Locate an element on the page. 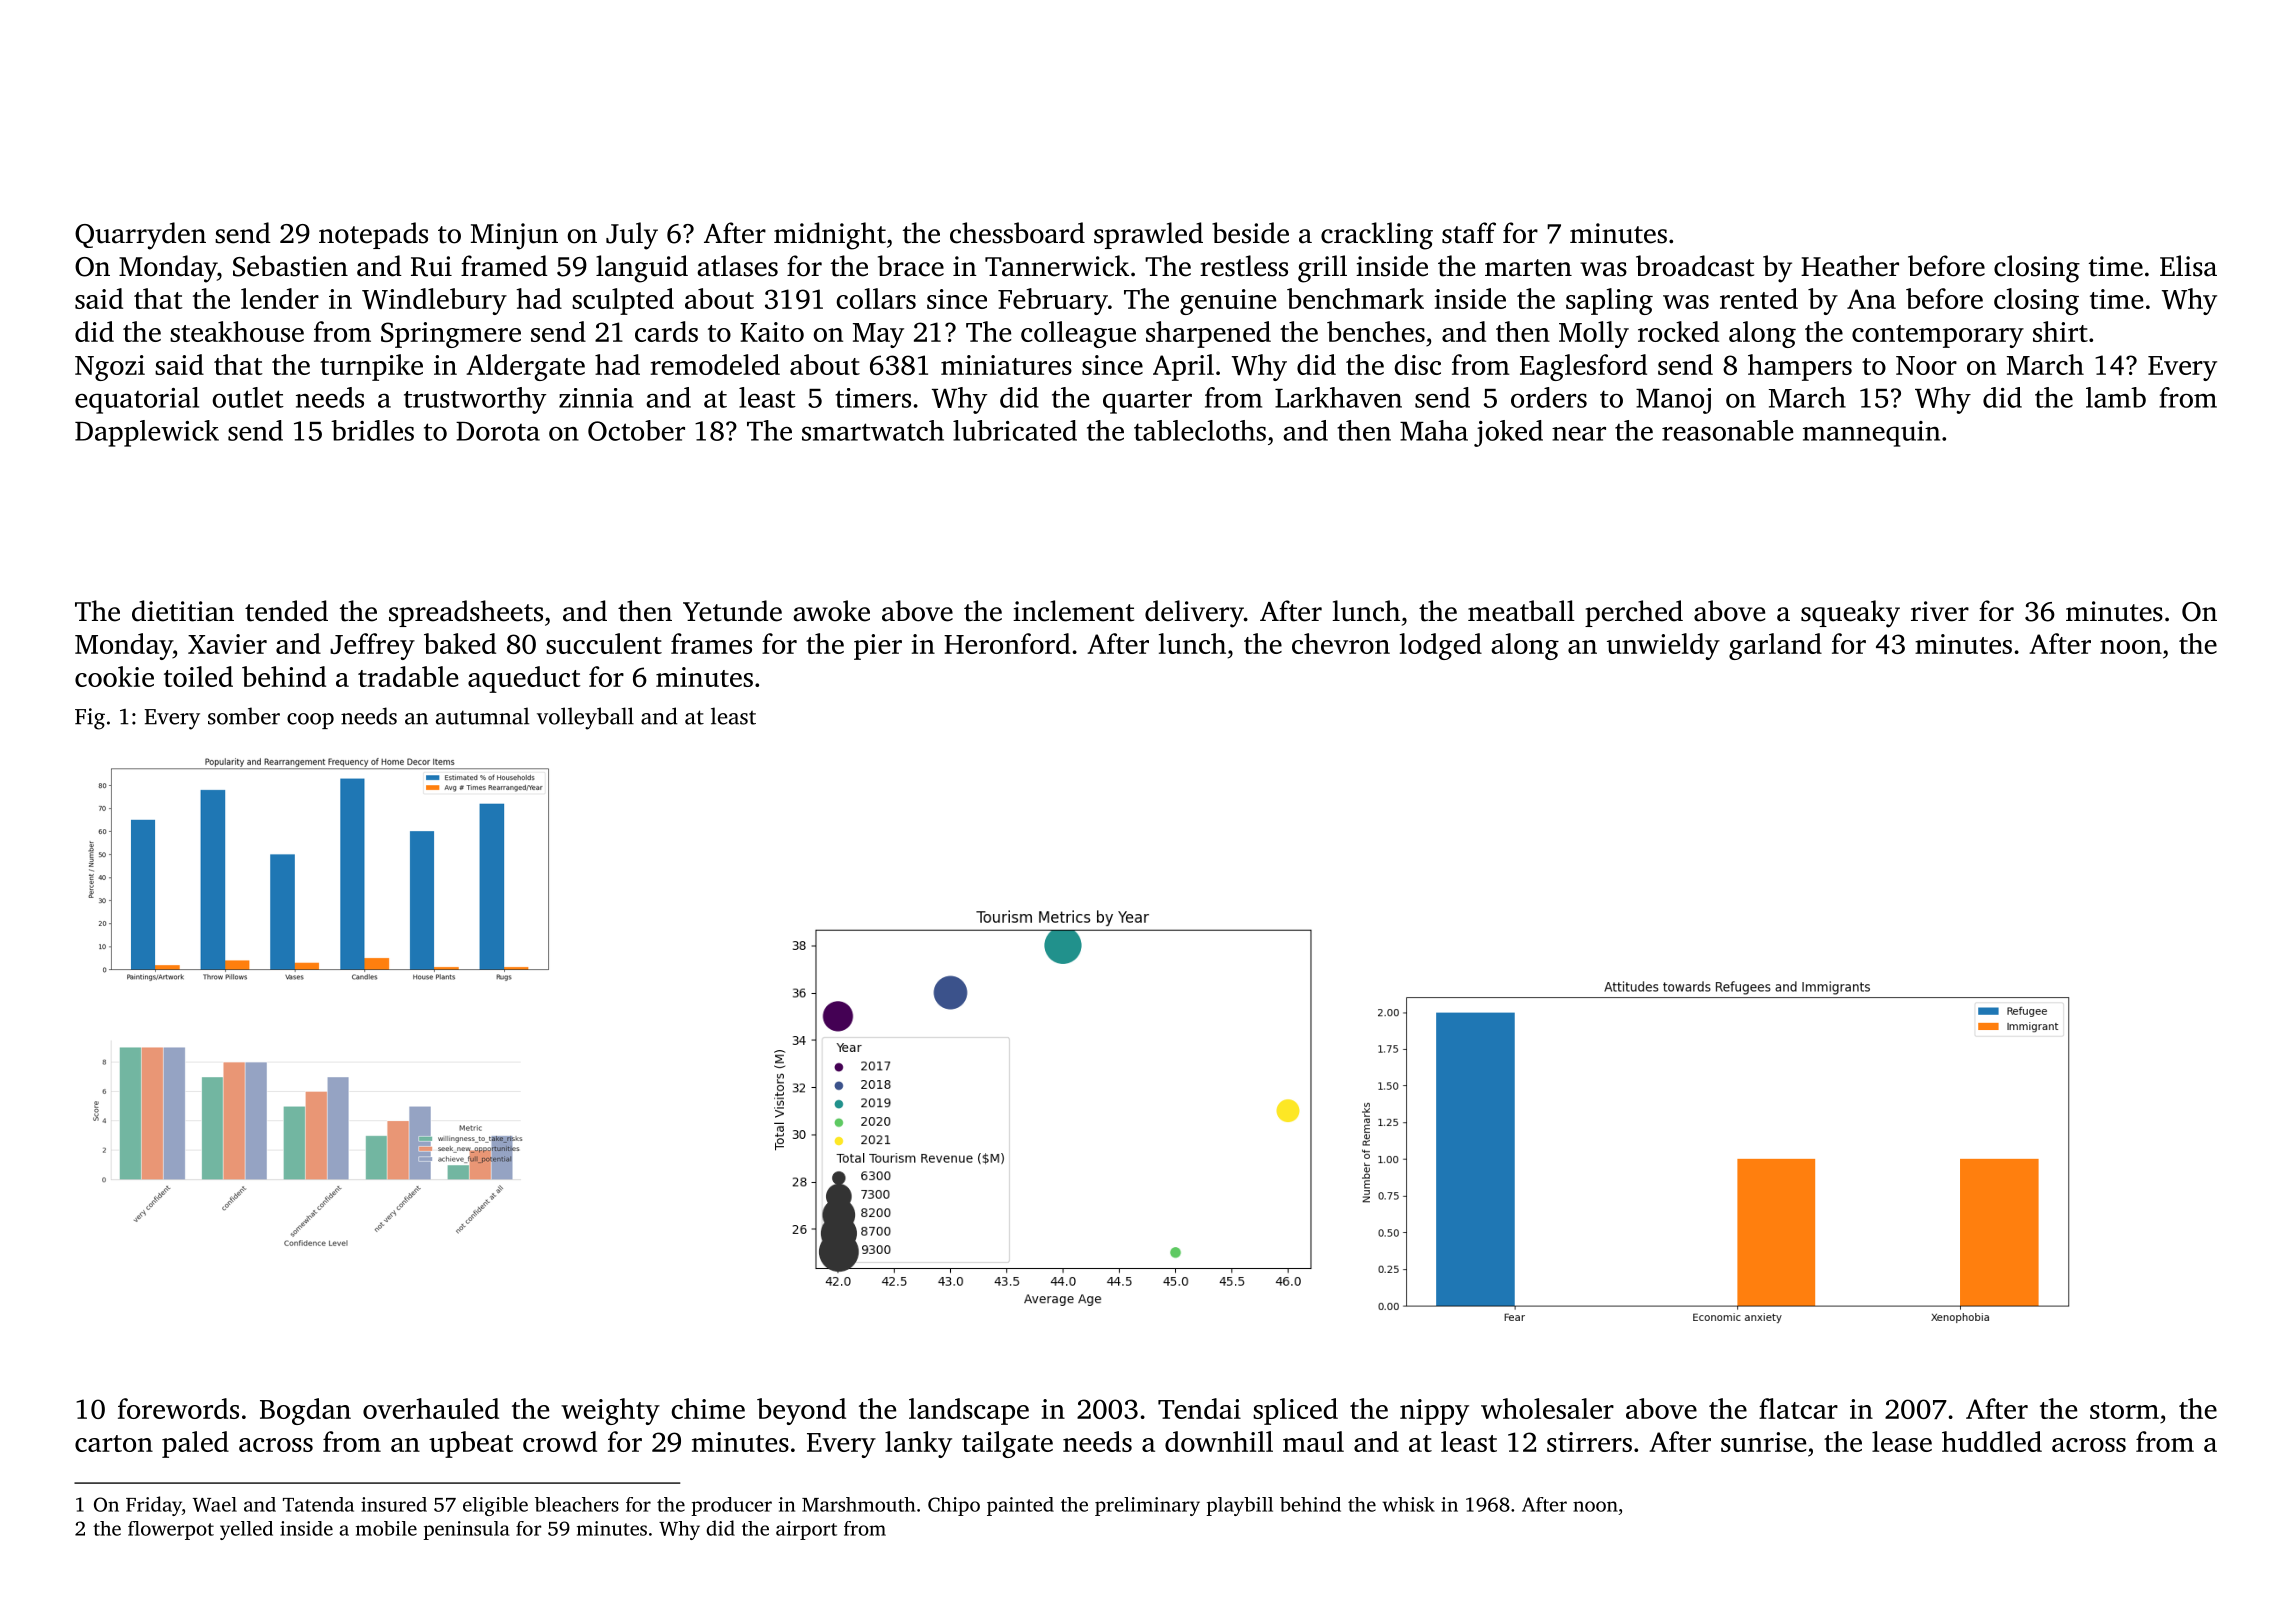  forewords is located at coordinates (178, 1408).
